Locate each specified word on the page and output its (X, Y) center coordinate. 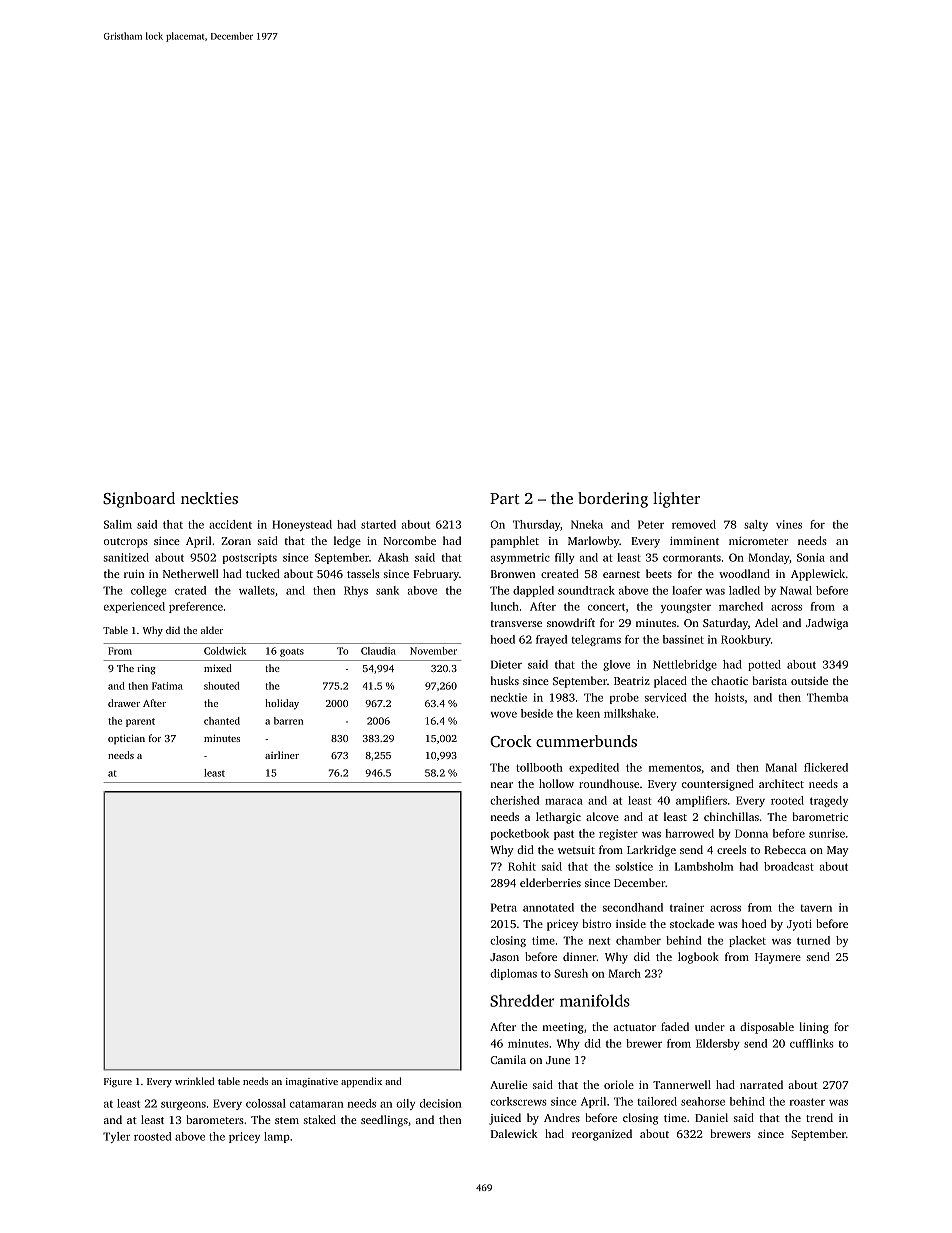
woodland (744, 573)
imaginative (312, 1083)
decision (440, 1103)
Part (505, 498)
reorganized (602, 1135)
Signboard (139, 500)
